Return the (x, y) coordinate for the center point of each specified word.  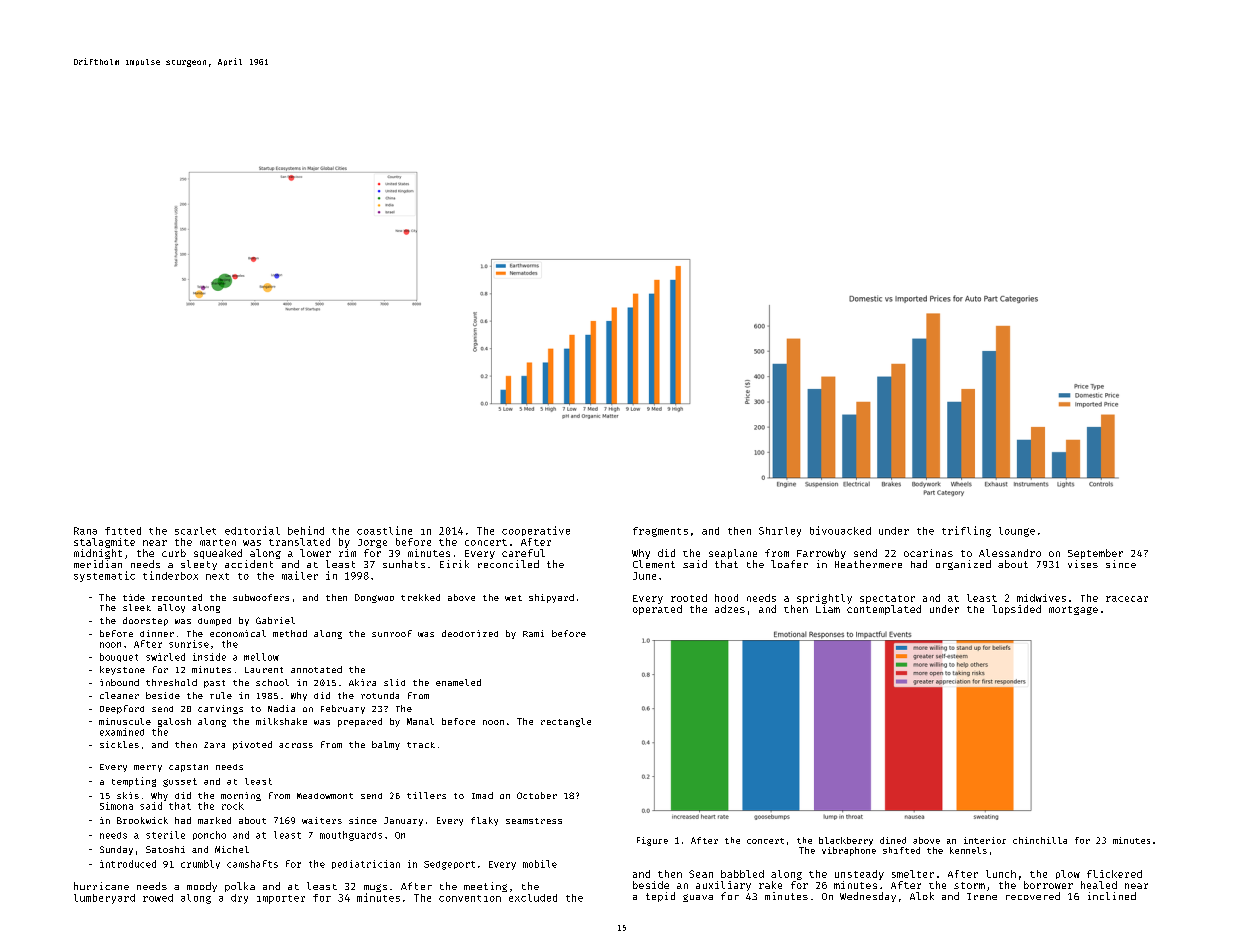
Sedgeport (449, 865)
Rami (533, 633)
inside (209, 657)
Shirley (780, 532)
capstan (188, 768)
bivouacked (840, 530)
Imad (482, 795)
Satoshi (165, 849)
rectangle (566, 722)
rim (347, 553)
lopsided (1016, 610)
